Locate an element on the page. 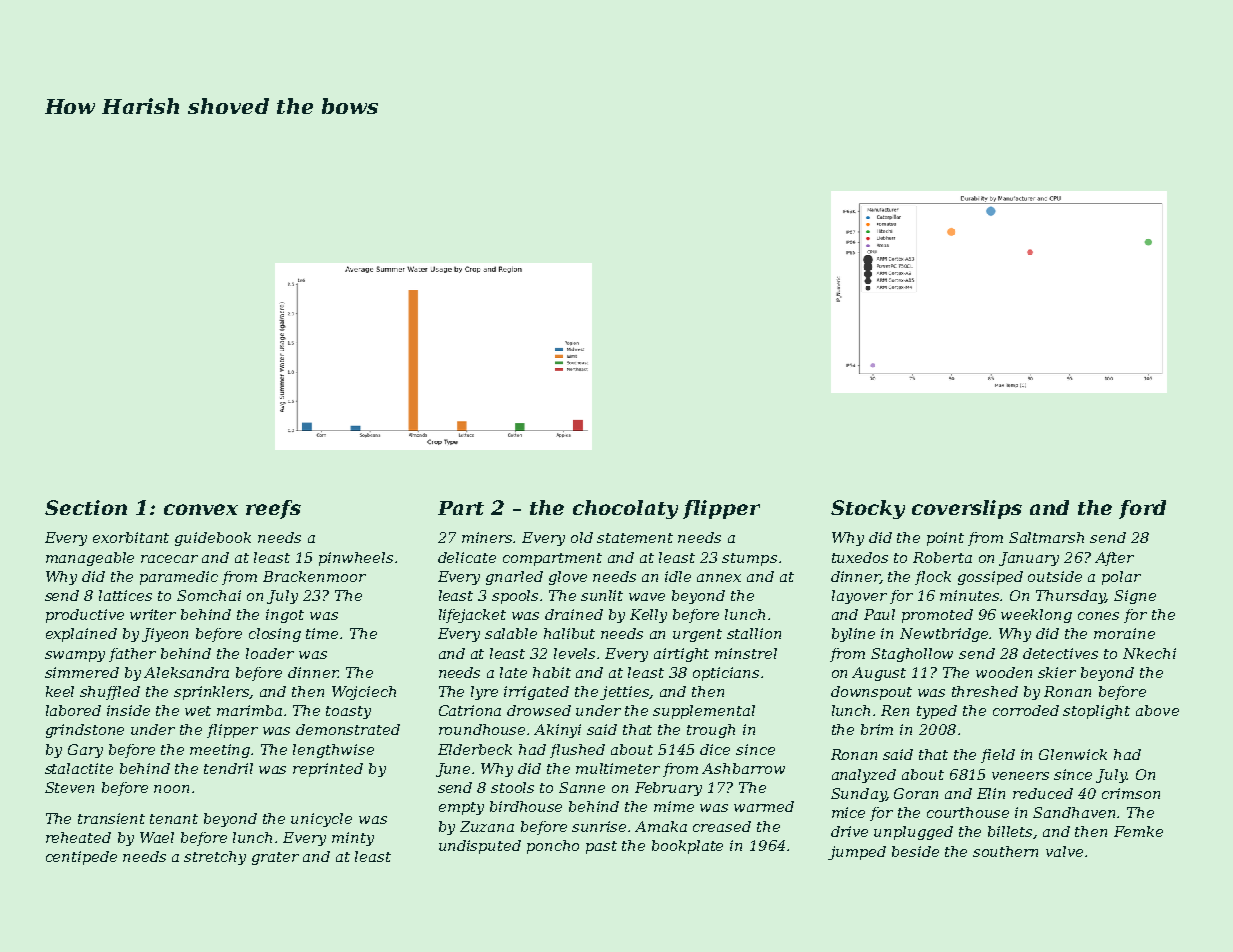 The width and height of the image is (1233, 952). tendril is located at coordinates (228, 768).
